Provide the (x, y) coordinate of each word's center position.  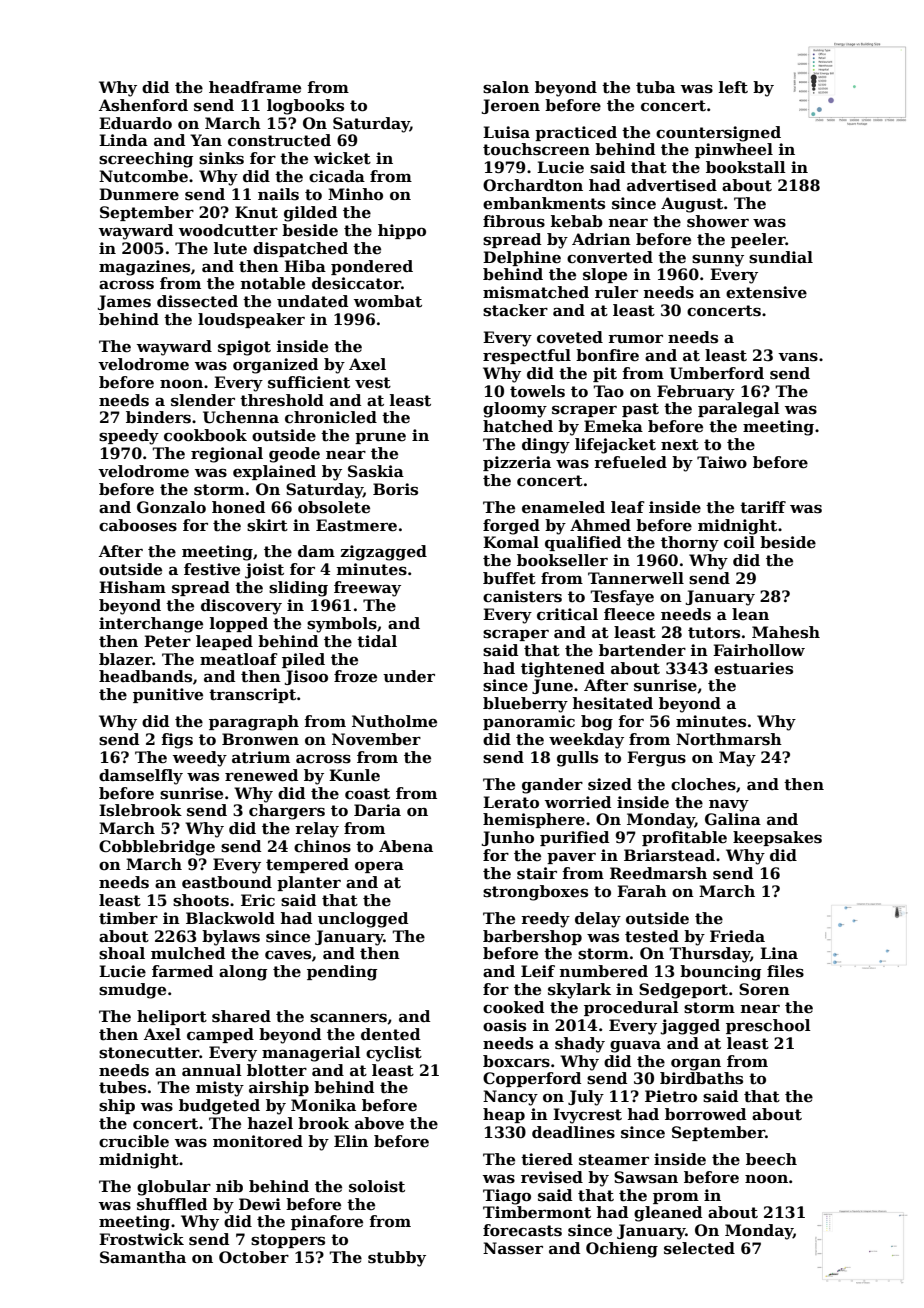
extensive (766, 292)
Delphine (522, 258)
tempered (307, 865)
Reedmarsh (658, 873)
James (124, 302)
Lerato (511, 802)
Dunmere (139, 194)
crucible (134, 1141)
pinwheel (734, 150)
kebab (577, 221)
